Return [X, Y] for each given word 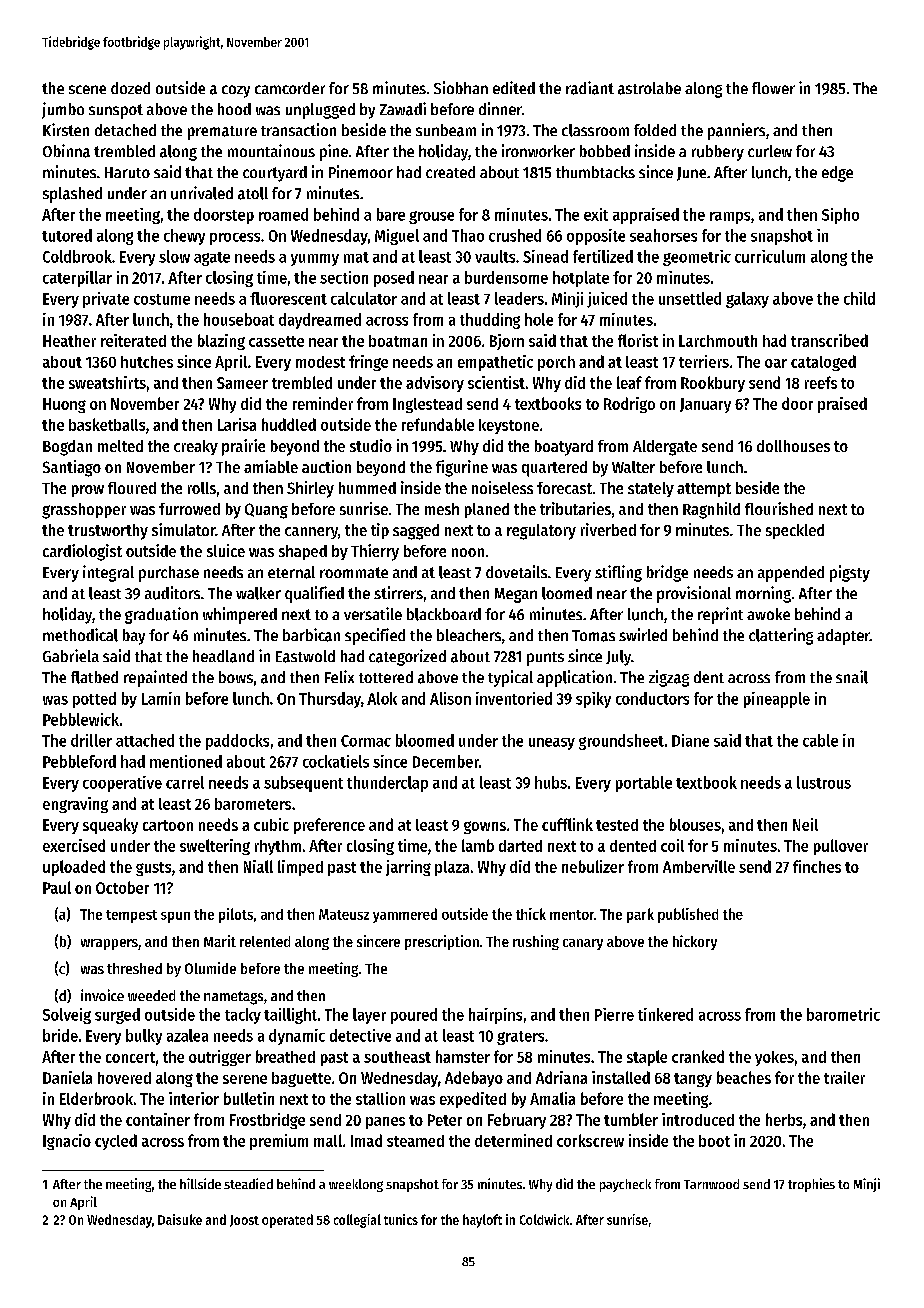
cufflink [567, 824]
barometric [843, 1014]
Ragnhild [711, 510]
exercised [74, 845]
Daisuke [180, 1219]
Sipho [840, 216]
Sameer [242, 383]
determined [513, 1140]
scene [87, 89]
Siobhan [461, 87]
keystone [509, 426]
